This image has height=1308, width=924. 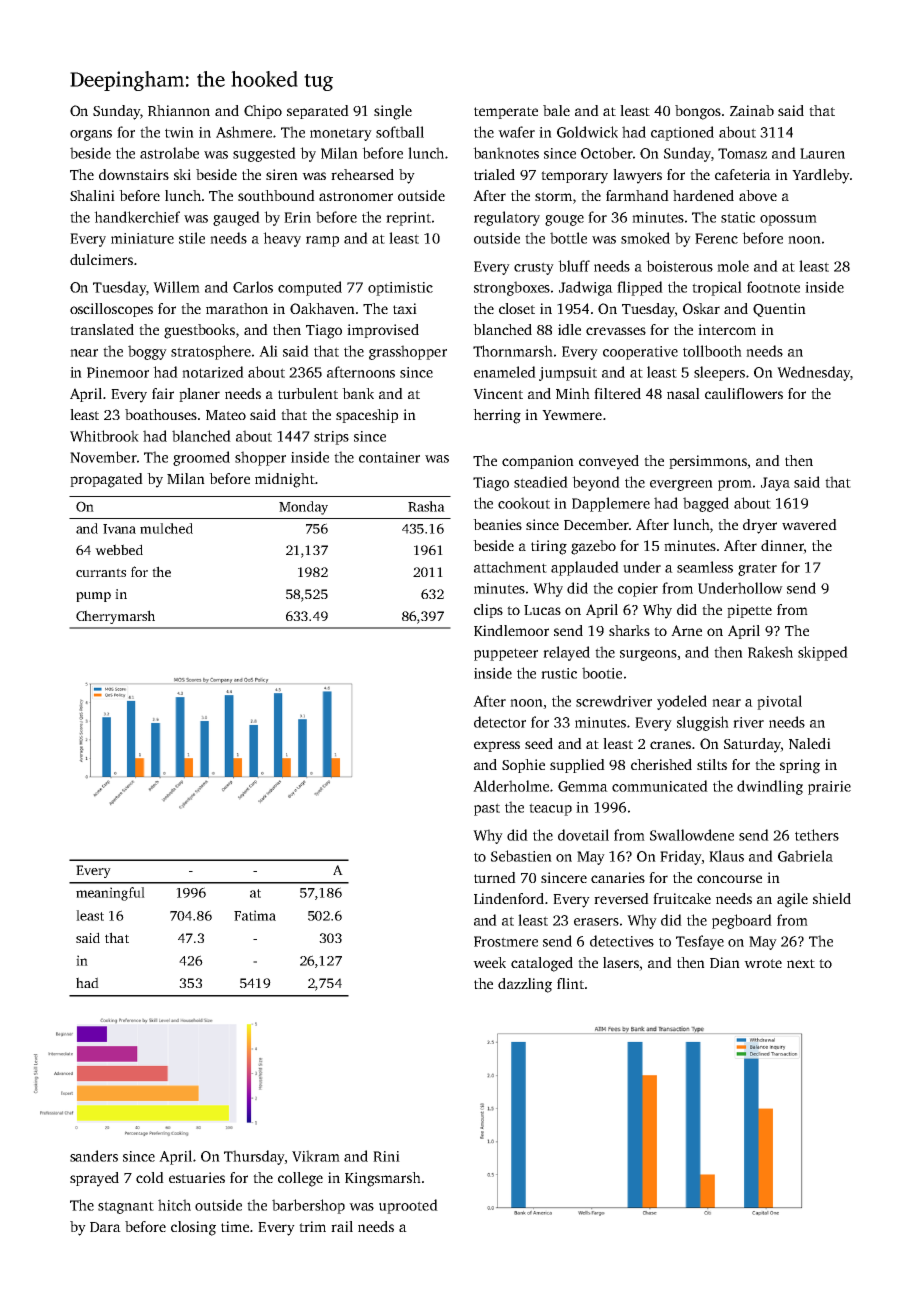 What do you see at coordinates (703, 723) in the image?
I see `sluggish` at bounding box center [703, 723].
